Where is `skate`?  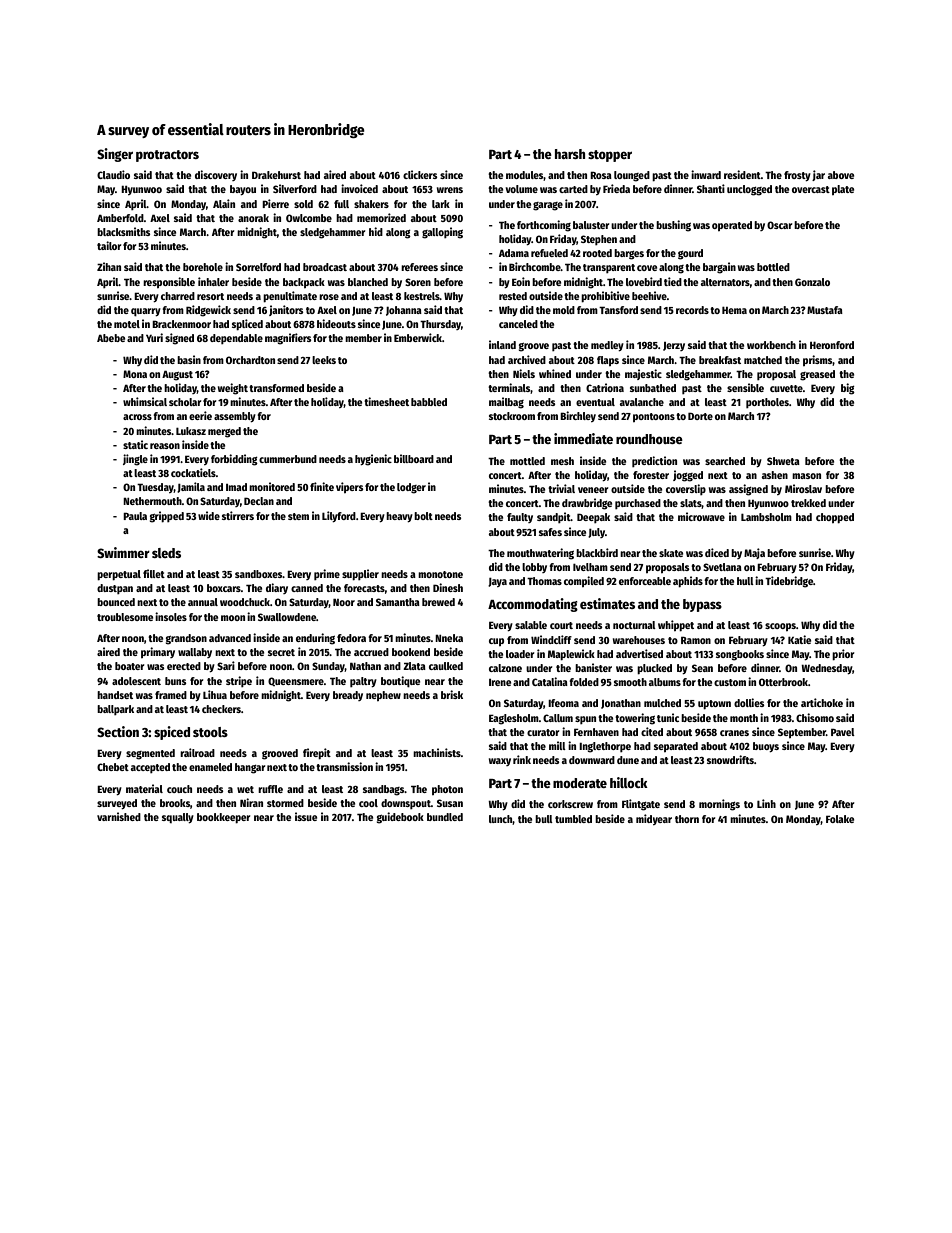
skate is located at coordinates (671, 553).
